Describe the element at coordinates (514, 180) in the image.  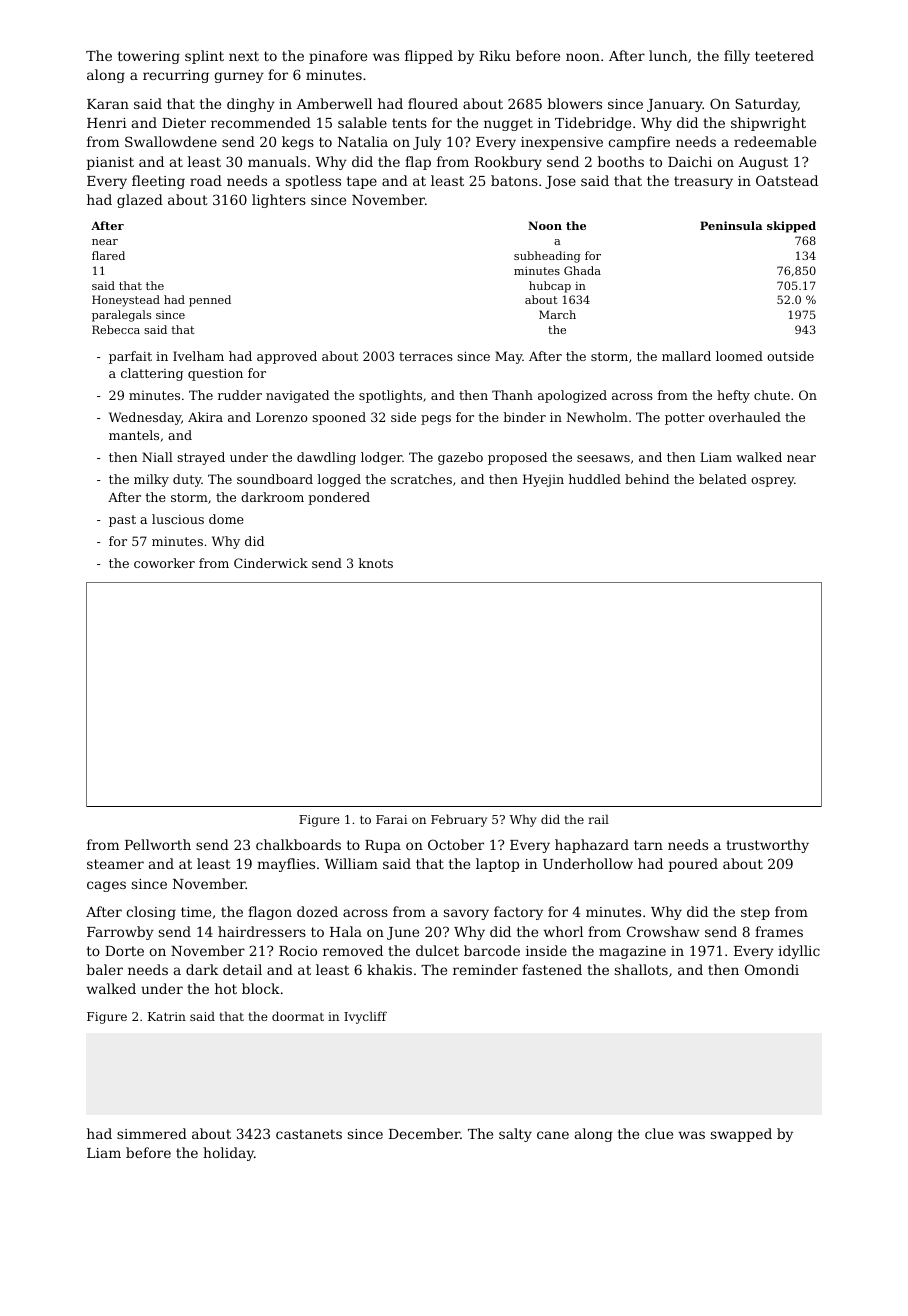
I see `batons` at that location.
